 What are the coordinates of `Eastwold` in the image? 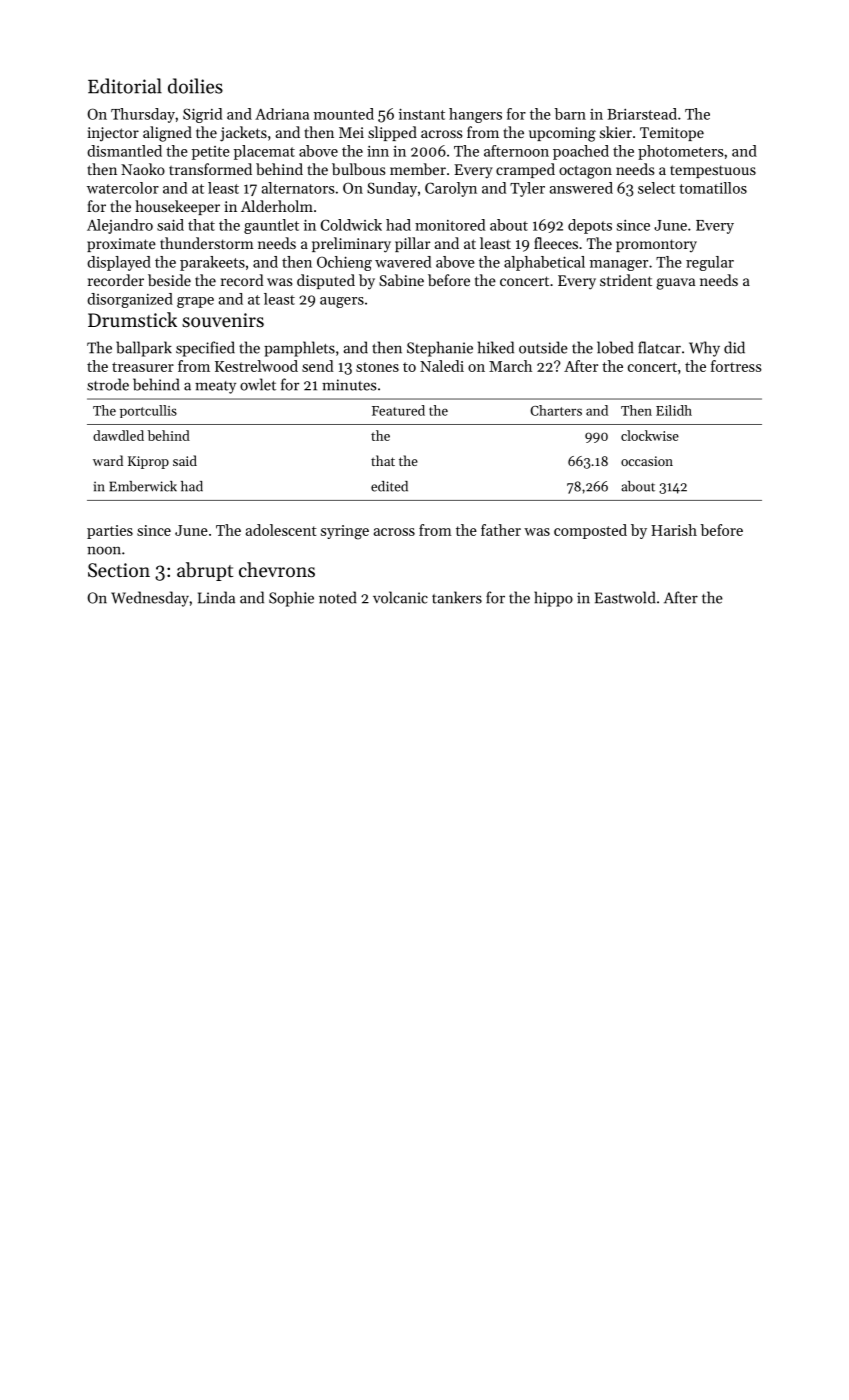 It's located at (625, 597).
